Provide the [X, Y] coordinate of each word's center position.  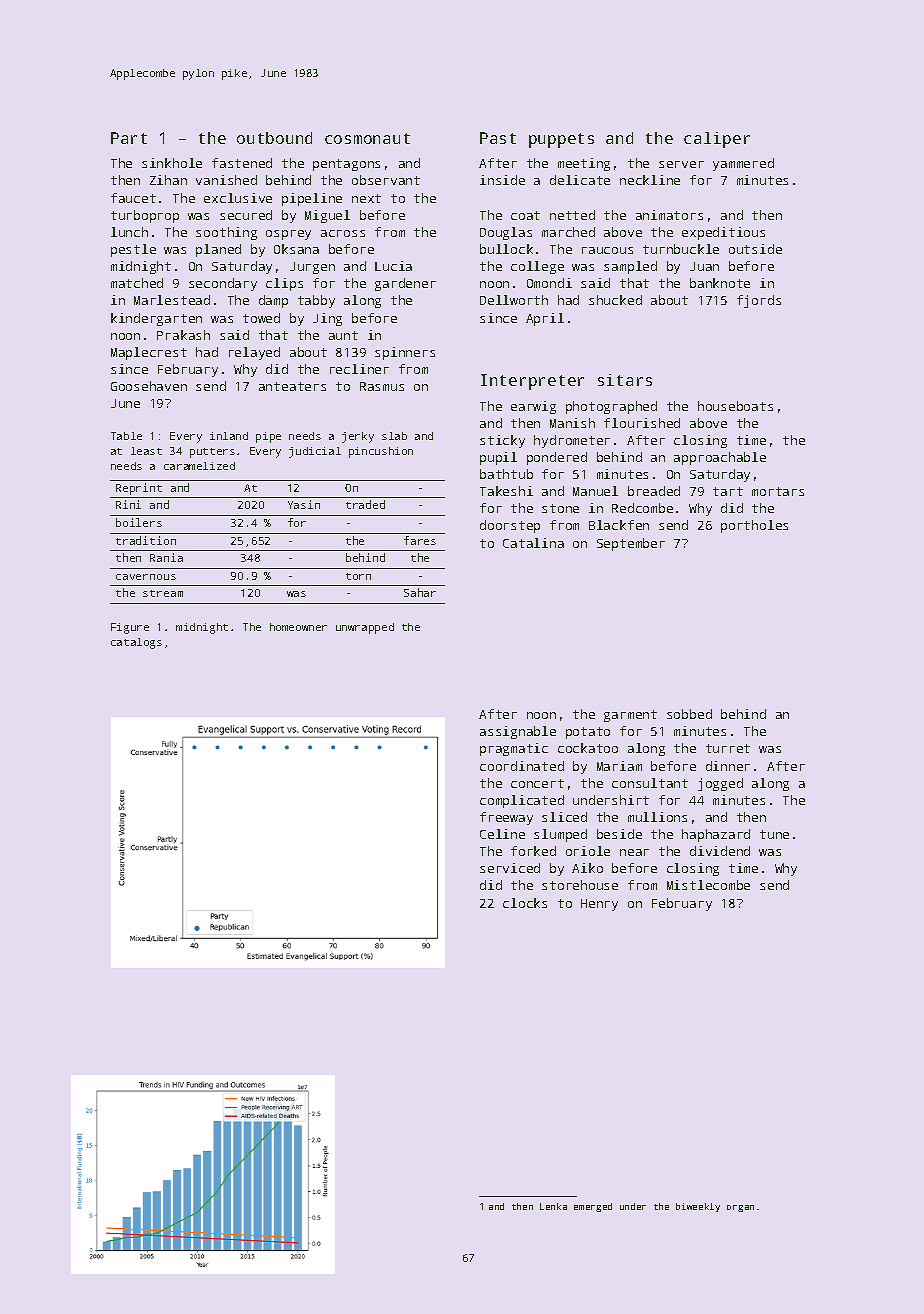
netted [572, 215]
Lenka [553, 1206]
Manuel [595, 491]
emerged [593, 1207]
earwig [533, 407]
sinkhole [172, 163]
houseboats [735, 406]
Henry [599, 905]
